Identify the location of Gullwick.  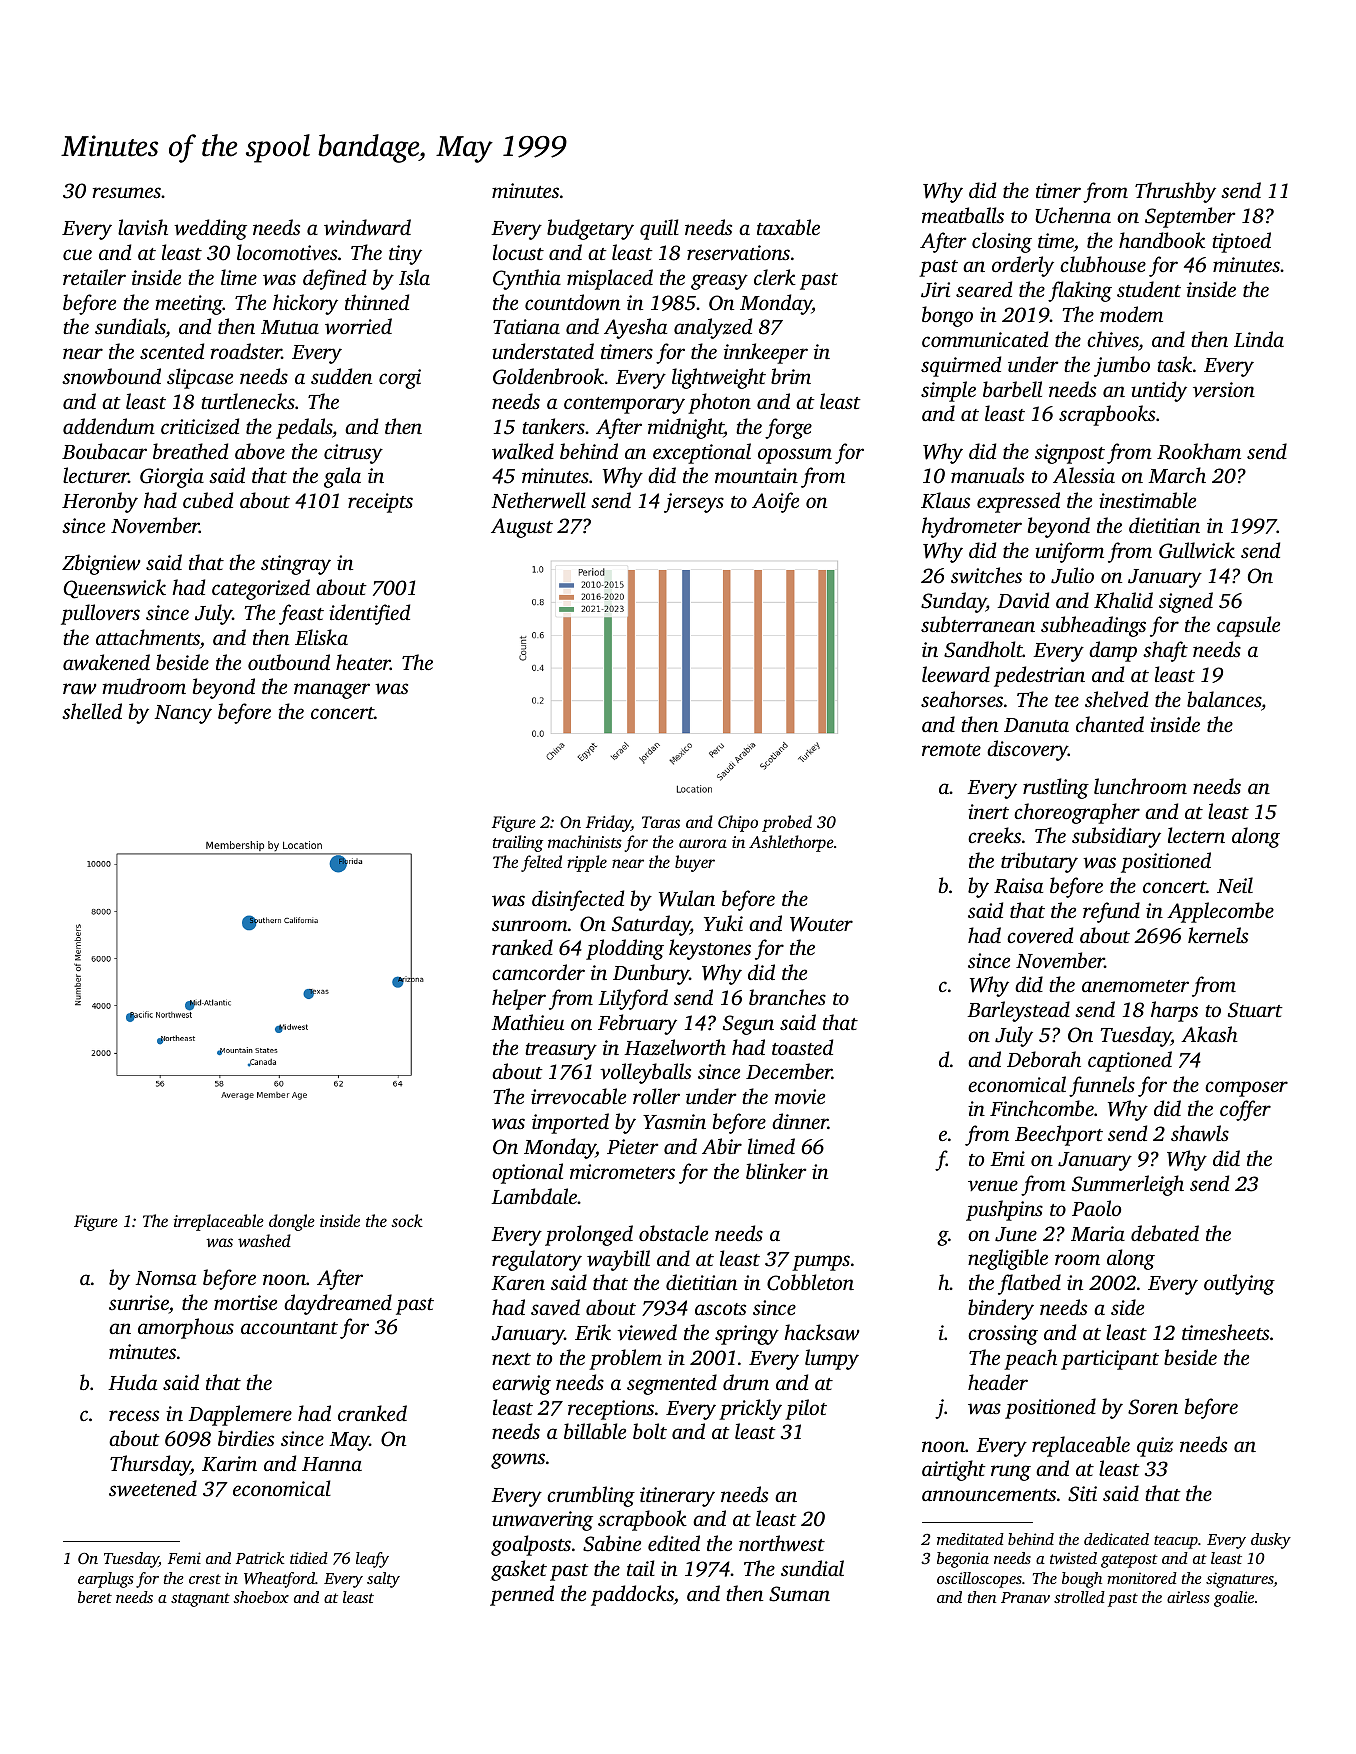
(1197, 550).
